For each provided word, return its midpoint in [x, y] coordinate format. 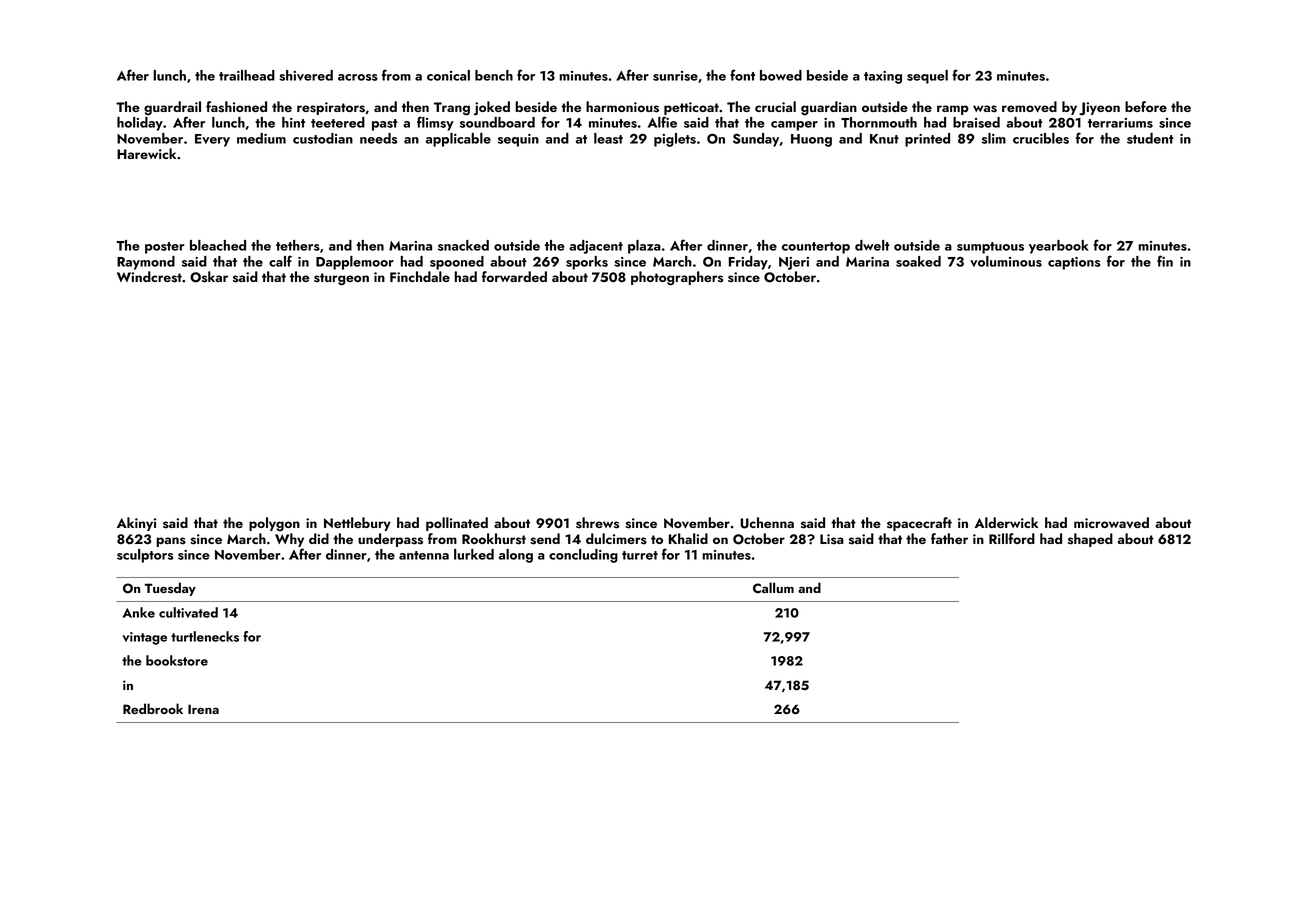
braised [976, 122]
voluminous [1006, 261]
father [949, 538]
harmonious [622, 107]
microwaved [1111, 522]
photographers [677, 278]
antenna [424, 555]
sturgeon [341, 279]
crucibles [1041, 138]
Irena [203, 709]
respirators [331, 108]
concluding [583, 556]
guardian [829, 108]
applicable [458, 140]
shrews [597, 523]
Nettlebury [357, 524]
